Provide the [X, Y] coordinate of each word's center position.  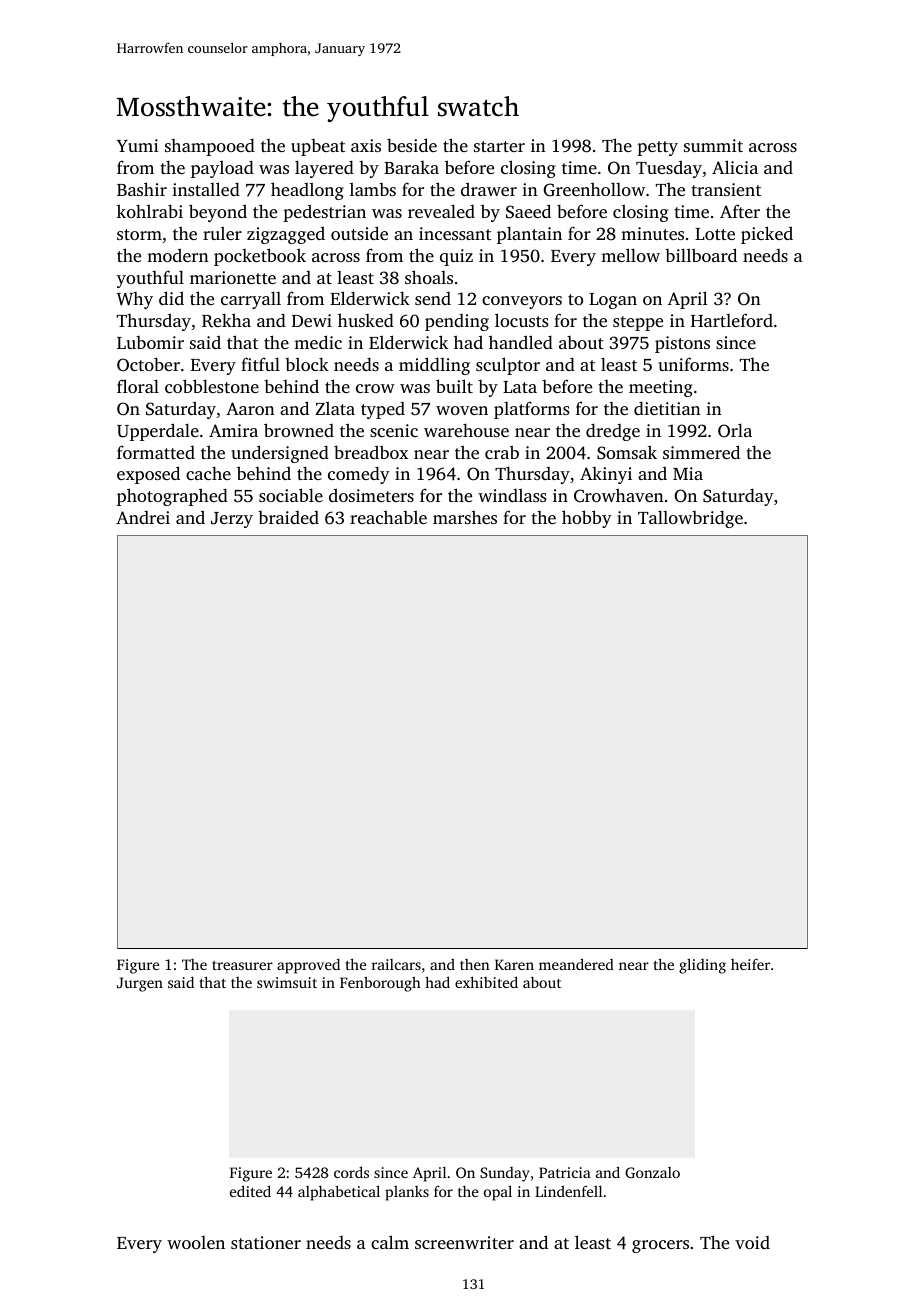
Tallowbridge [690, 519]
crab [502, 452]
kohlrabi [150, 211]
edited [250, 1191]
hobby [587, 519]
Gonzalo [652, 1172]
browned [299, 430]
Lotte [715, 234]
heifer [750, 964]
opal [498, 1193]
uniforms [693, 364]
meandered [576, 964]
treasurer [242, 965]
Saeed [528, 211]
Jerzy [232, 520]
